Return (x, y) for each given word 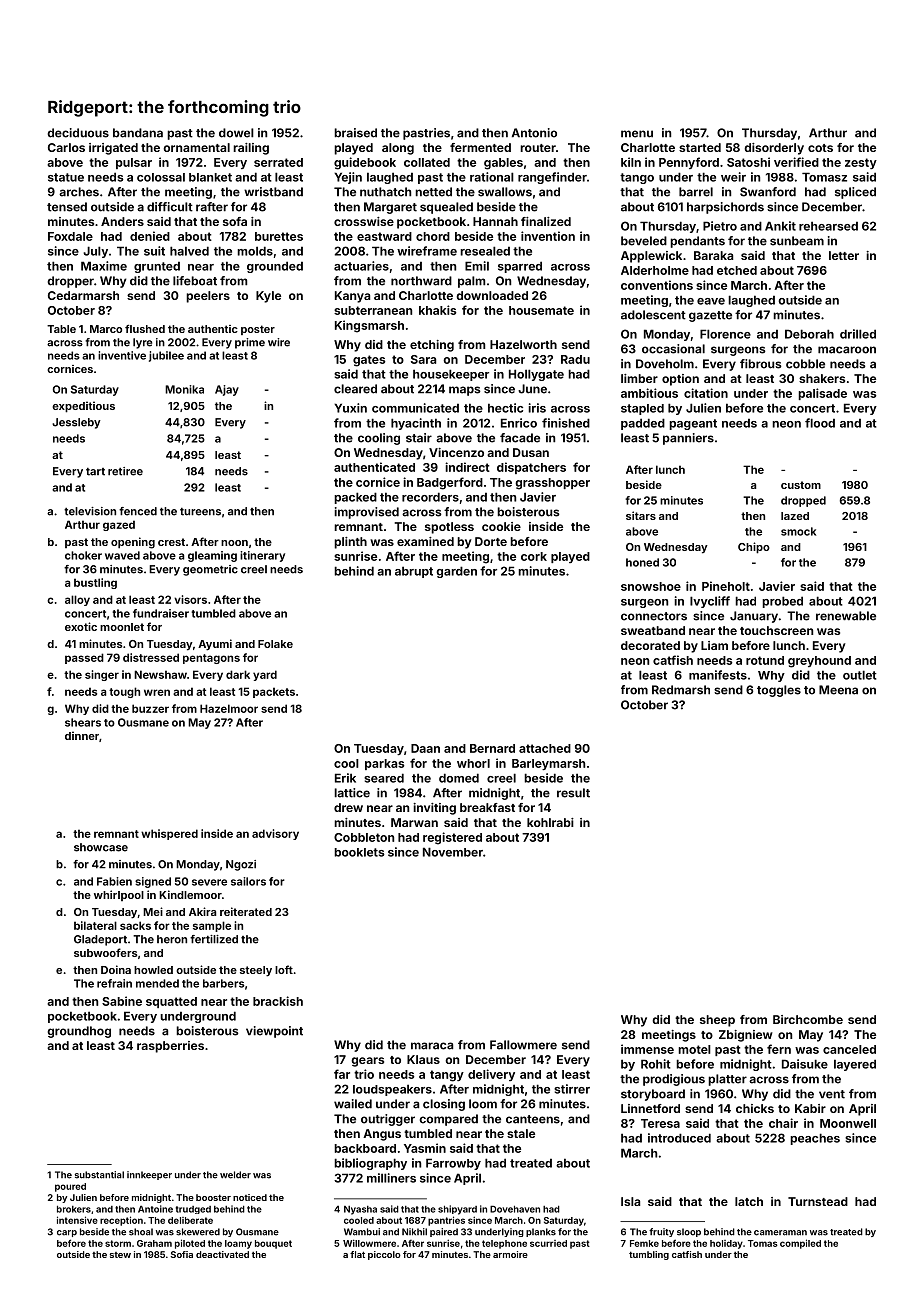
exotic (81, 626)
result (573, 793)
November (453, 852)
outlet (860, 675)
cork (534, 556)
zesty (861, 163)
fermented (480, 147)
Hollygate (536, 375)
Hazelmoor (229, 708)
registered (452, 838)
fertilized (214, 939)
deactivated (222, 1254)
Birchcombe (808, 1019)
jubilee (166, 356)
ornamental (196, 147)
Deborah (809, 334)
